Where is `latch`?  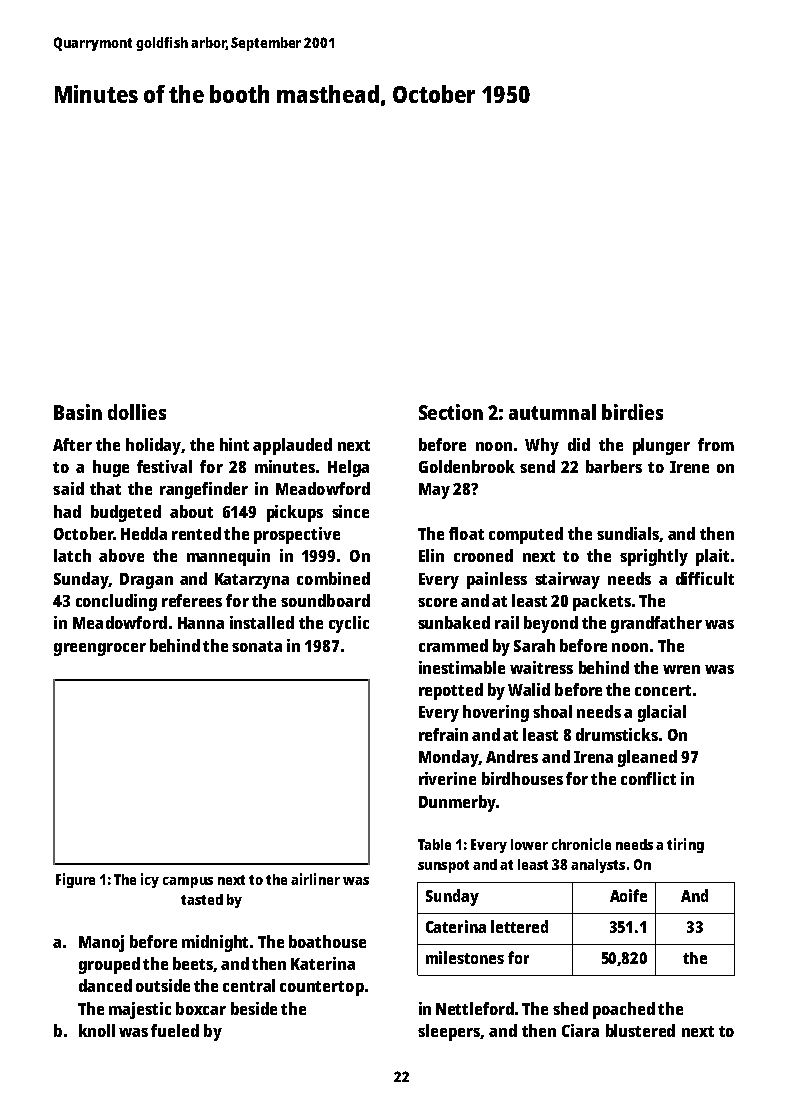 latch is located at coordinates (72, 555).
